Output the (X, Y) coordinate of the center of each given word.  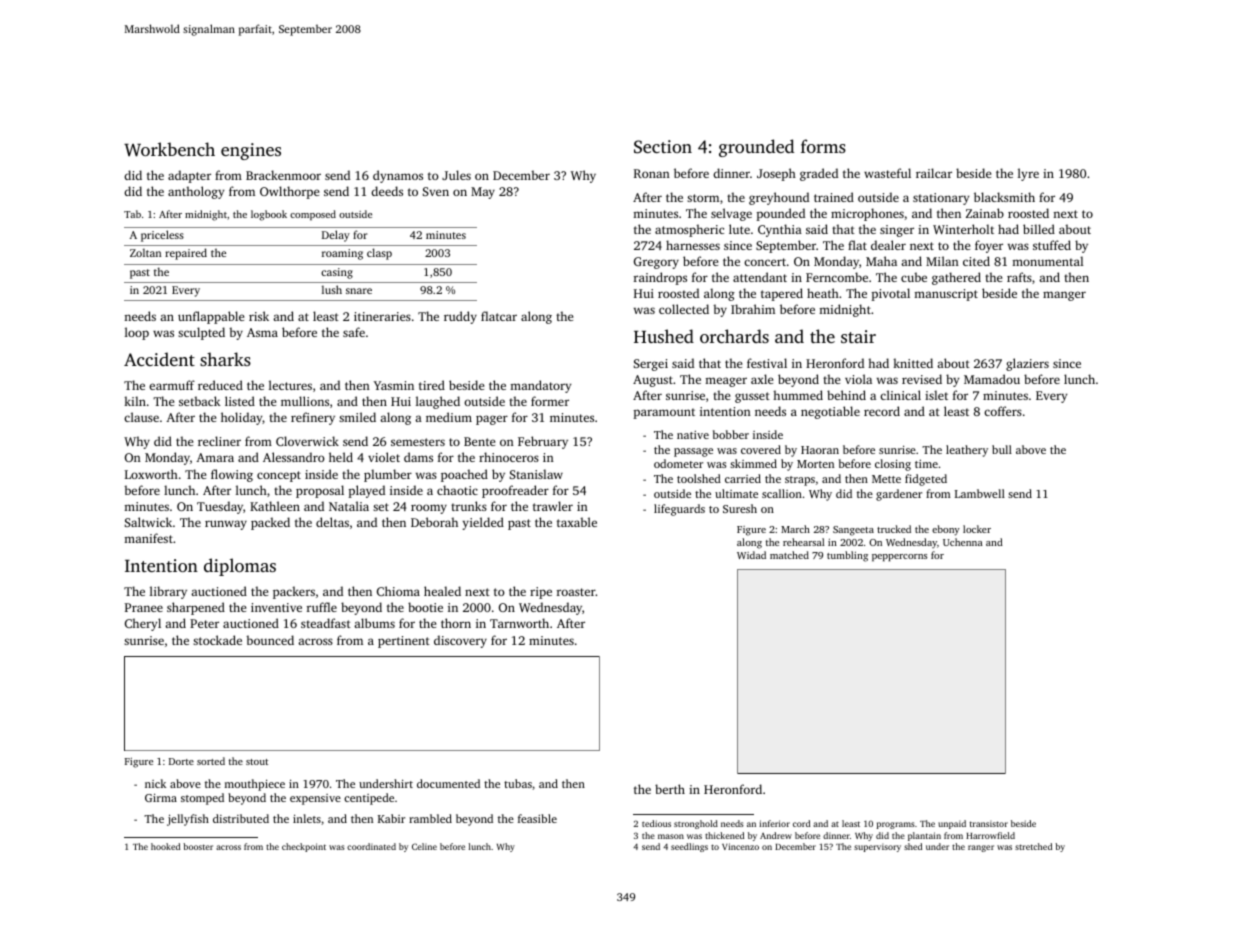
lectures (290, 385)
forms (823, 146)
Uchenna (963, 542)
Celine (424, 846)
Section (663, 147)
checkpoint (304, 847)
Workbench (169, 149)
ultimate (736, 493)
